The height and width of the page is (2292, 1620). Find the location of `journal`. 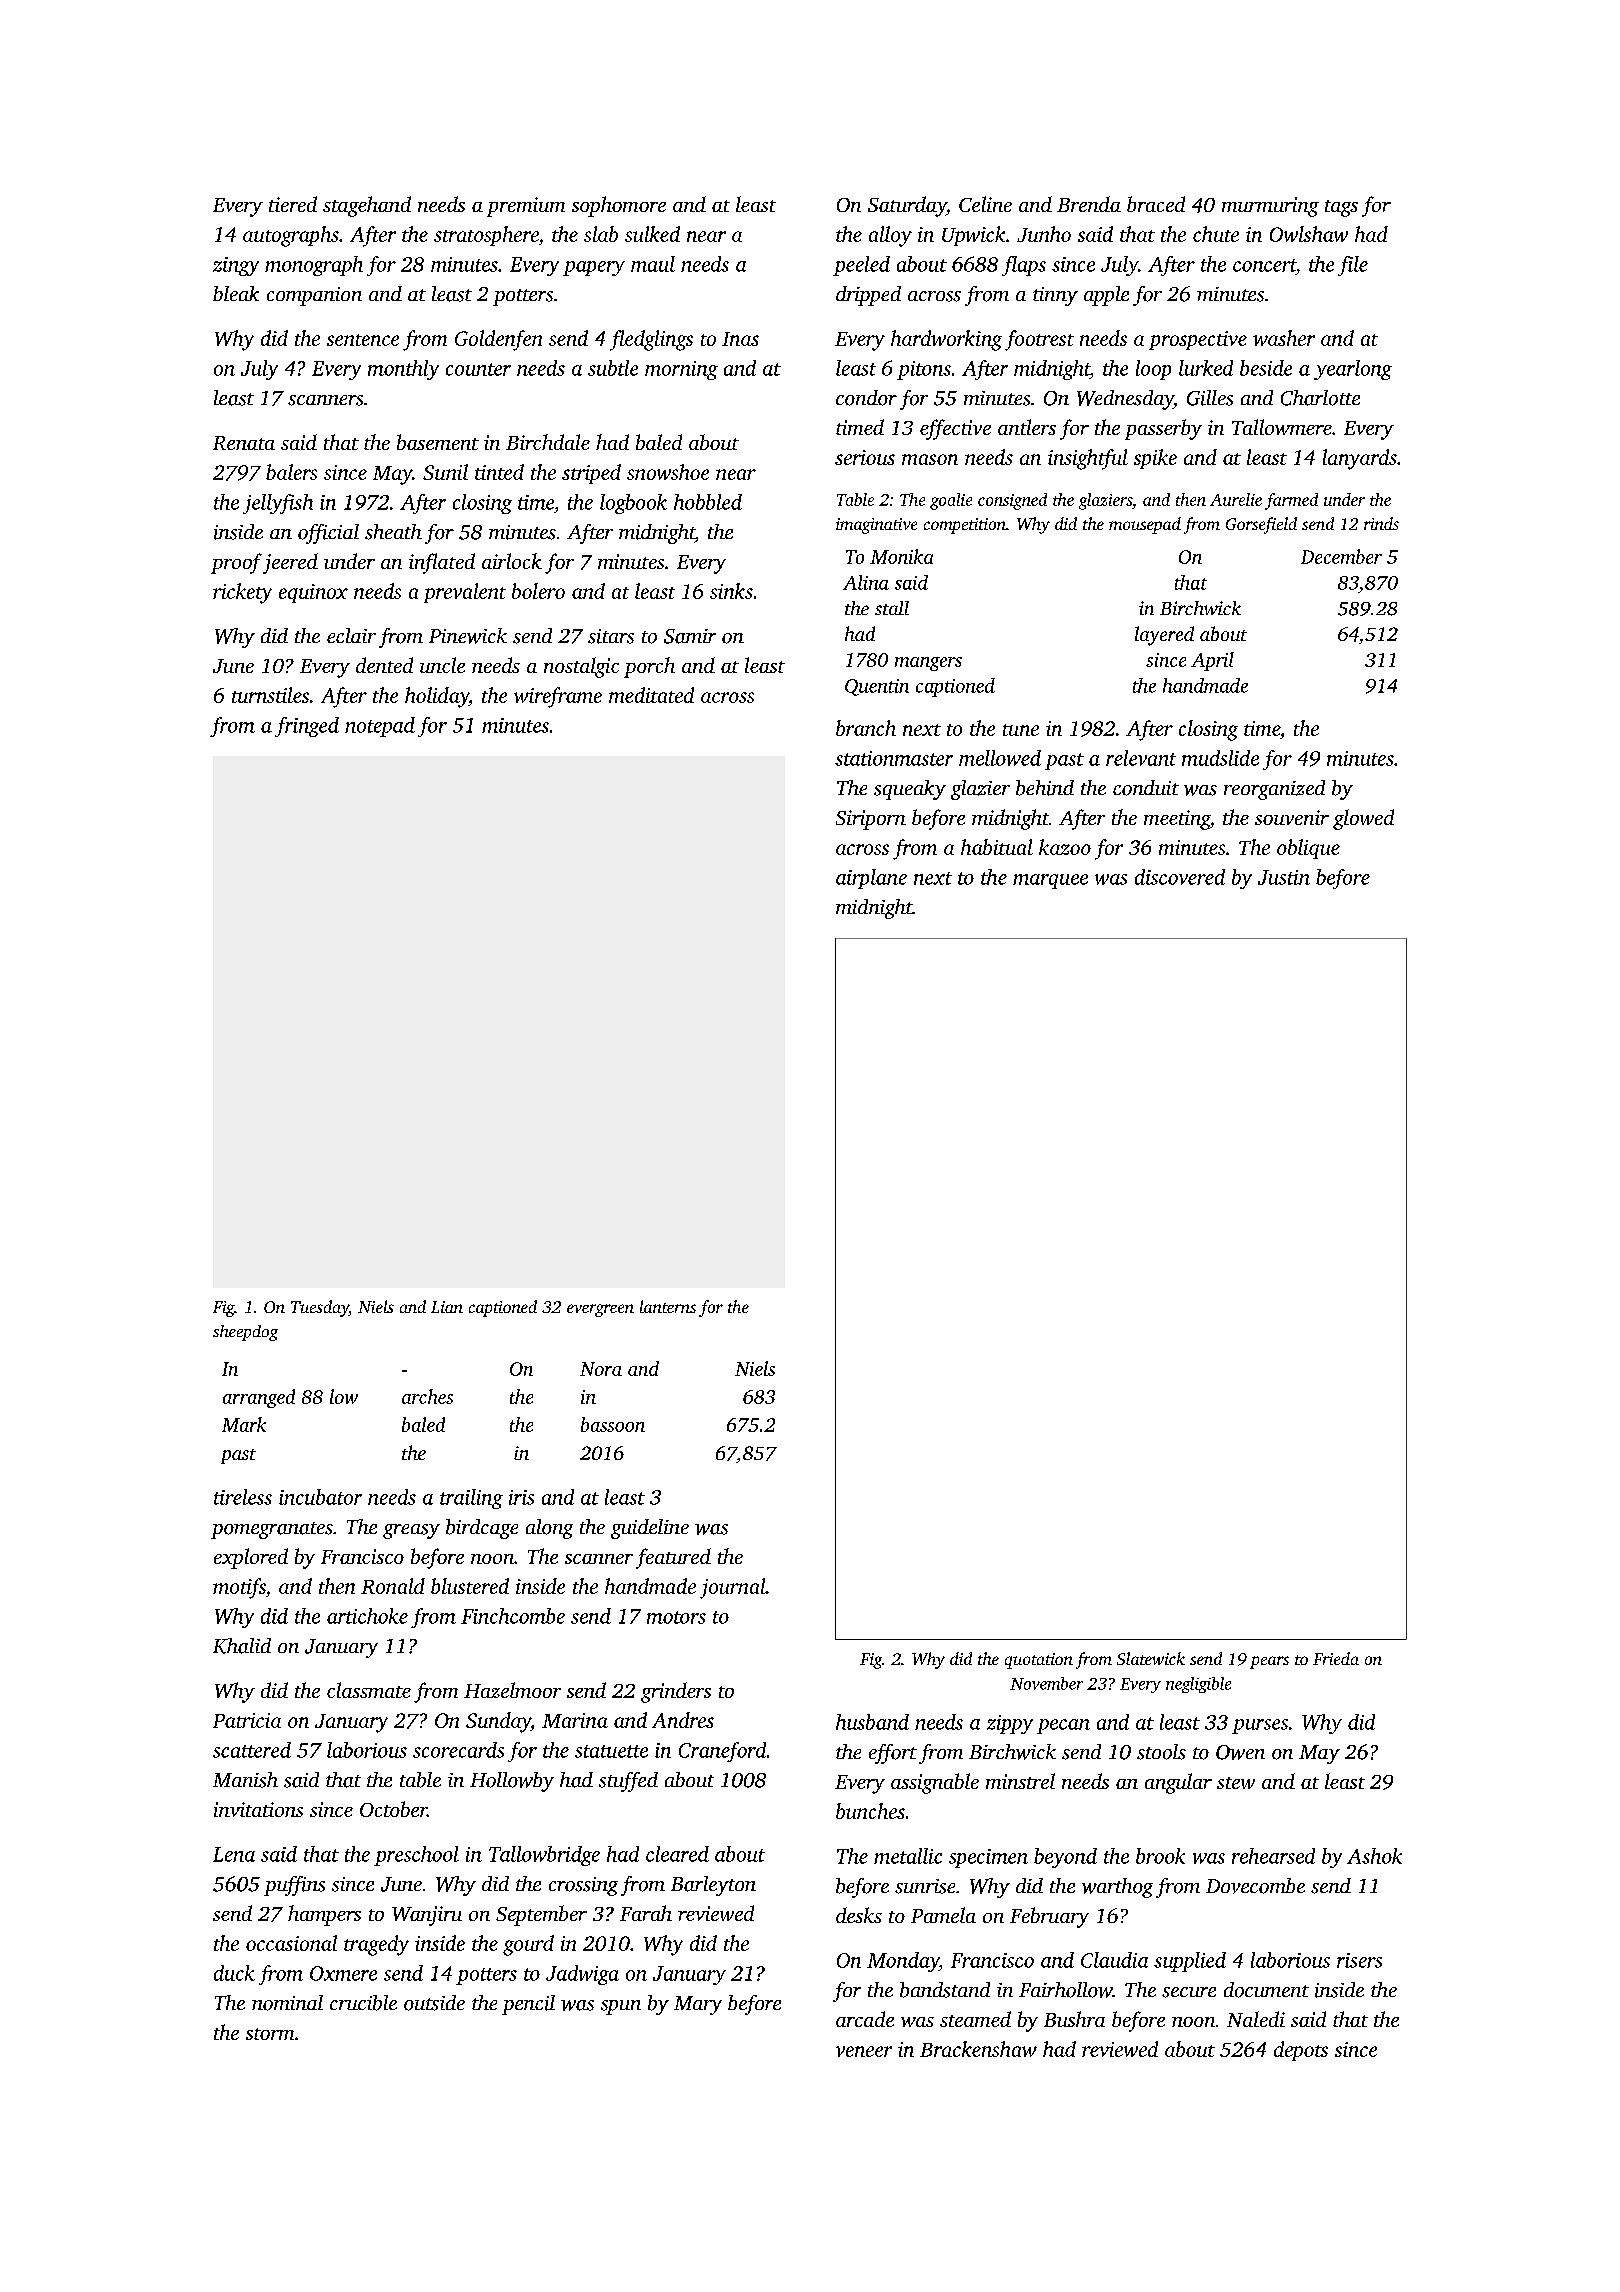

journal is located at coordinates (733, 1588).
